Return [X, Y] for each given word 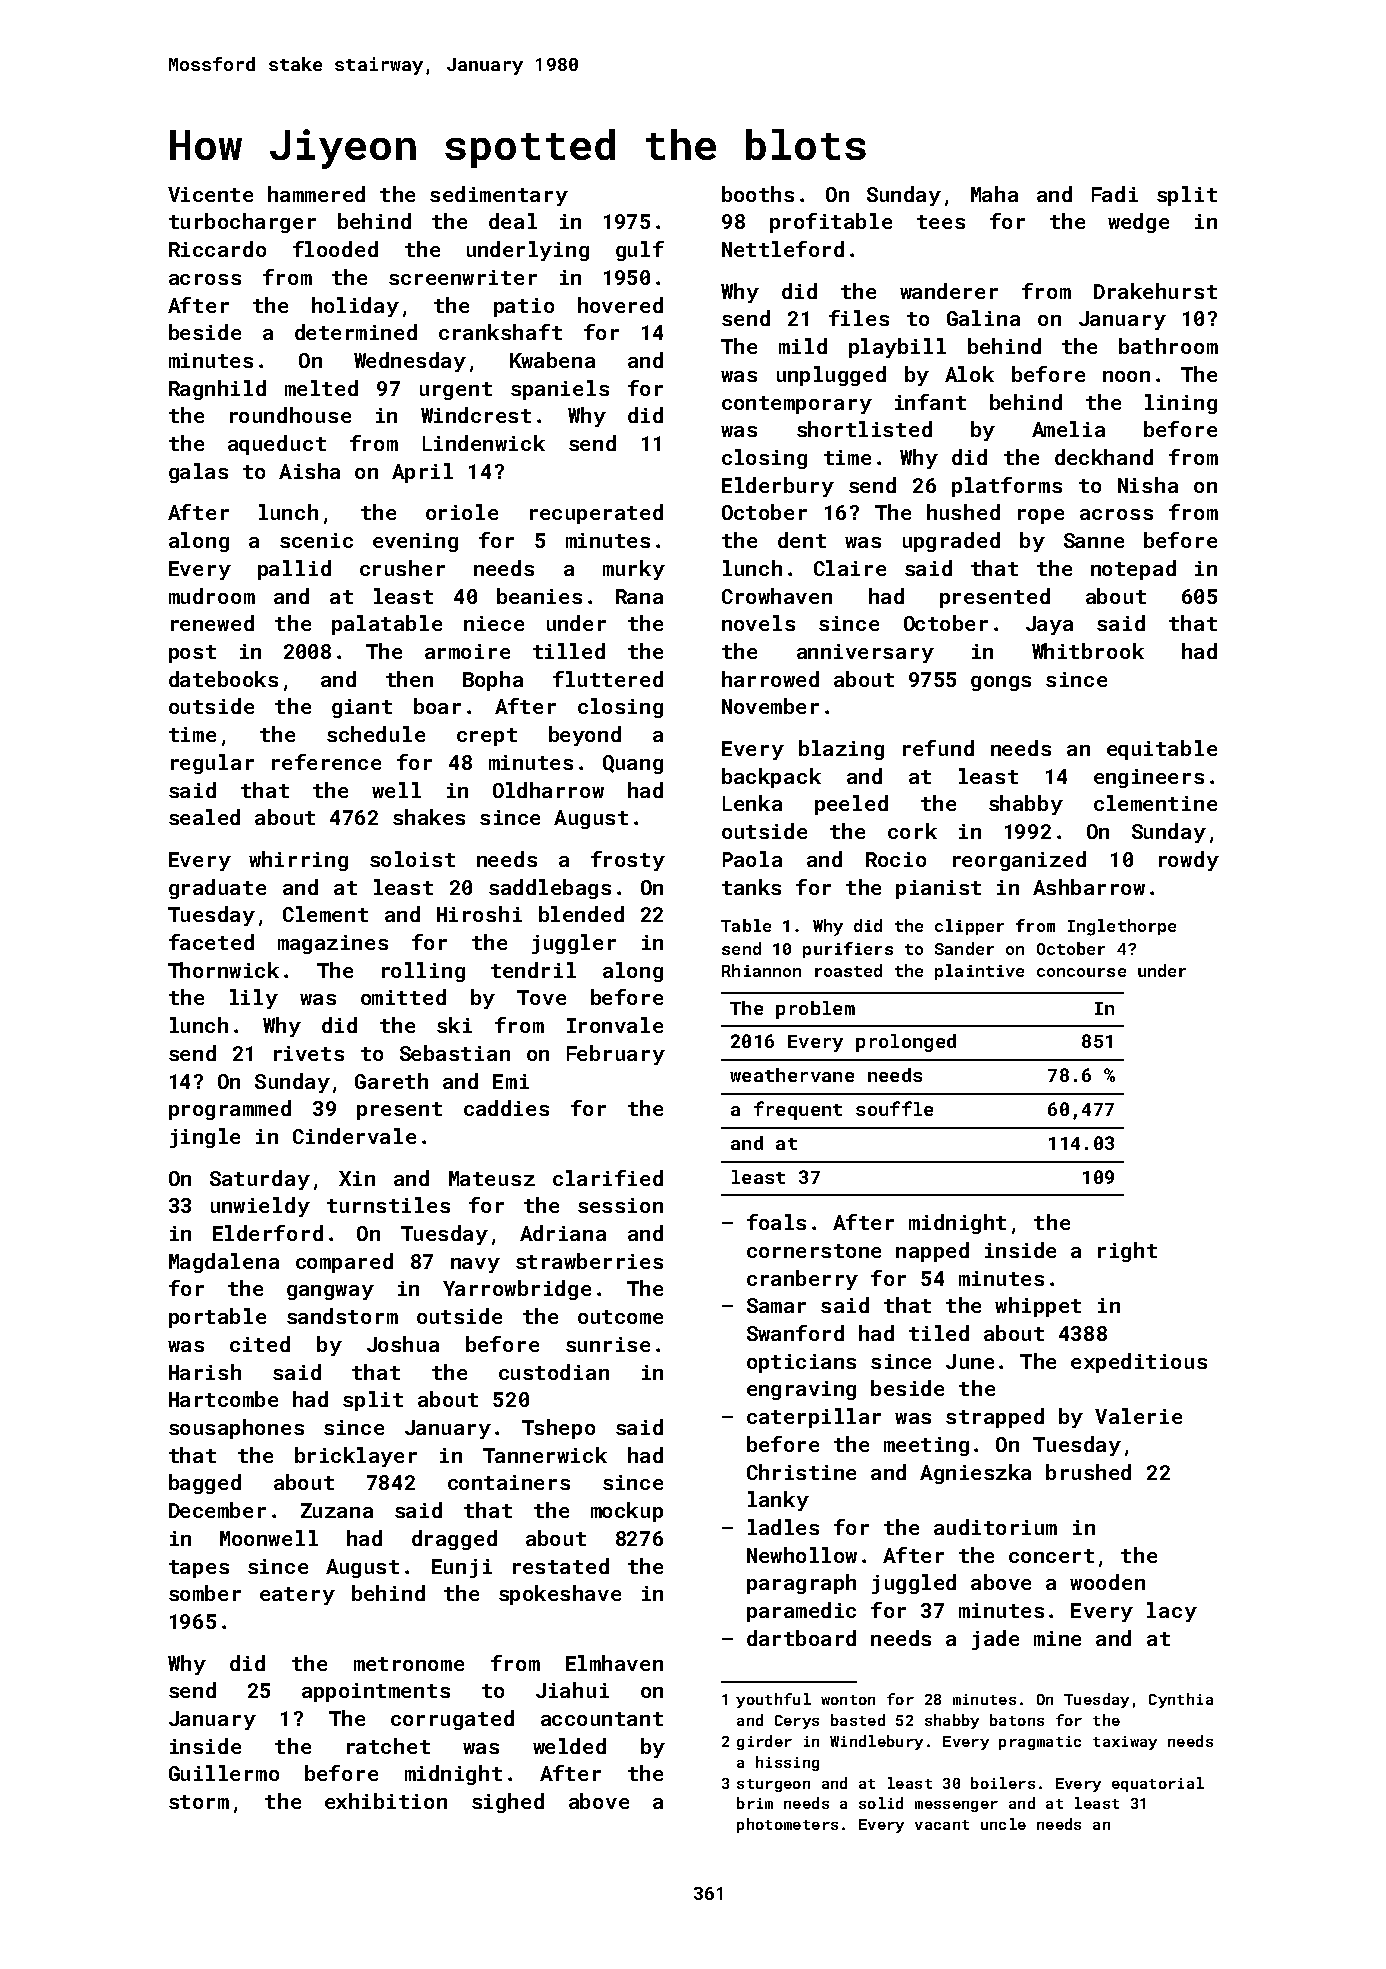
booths [758, 194]
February [616, 1055]
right [1127, 1252]
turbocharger [242, 223]
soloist [412, 859]
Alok [969, 374]
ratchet [388, 1746]
